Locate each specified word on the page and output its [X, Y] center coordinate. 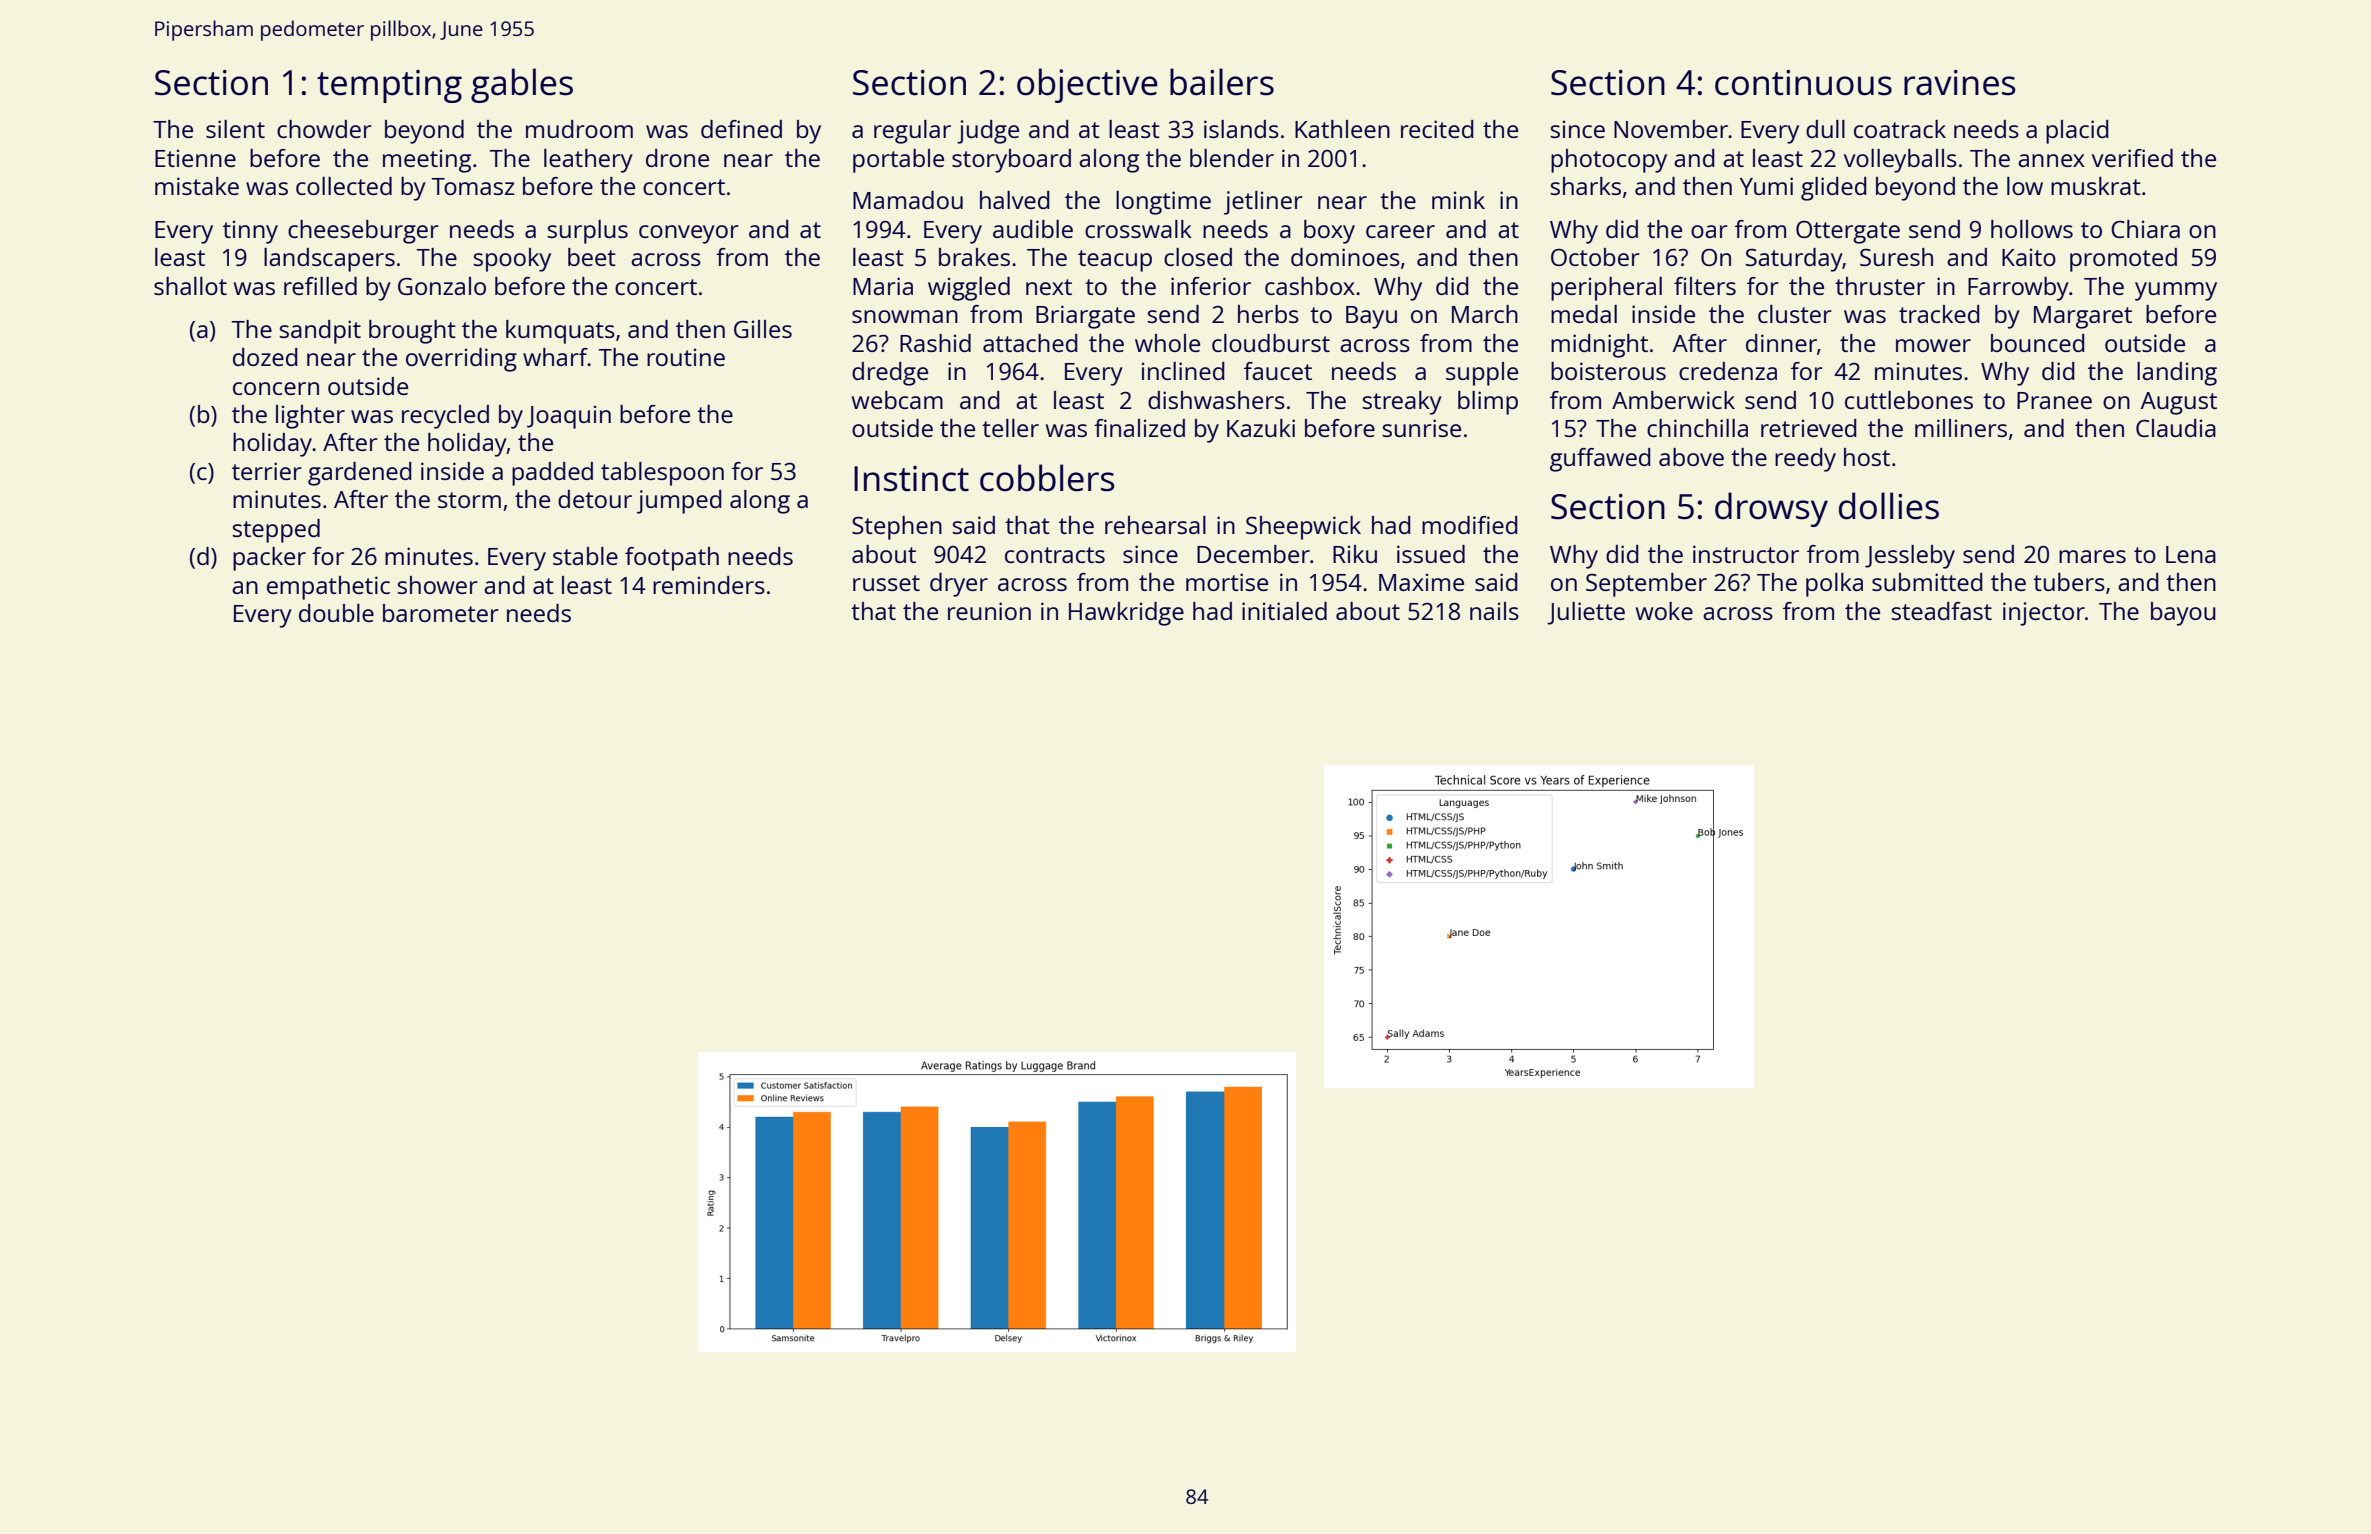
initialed [1284, 611]
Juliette [1586, 613]
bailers [1222, 82]
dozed [265, 357]
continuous [1803, 83]
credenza [1728, 371]
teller [1010, 428]
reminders [709, 585]
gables [522, 85]
